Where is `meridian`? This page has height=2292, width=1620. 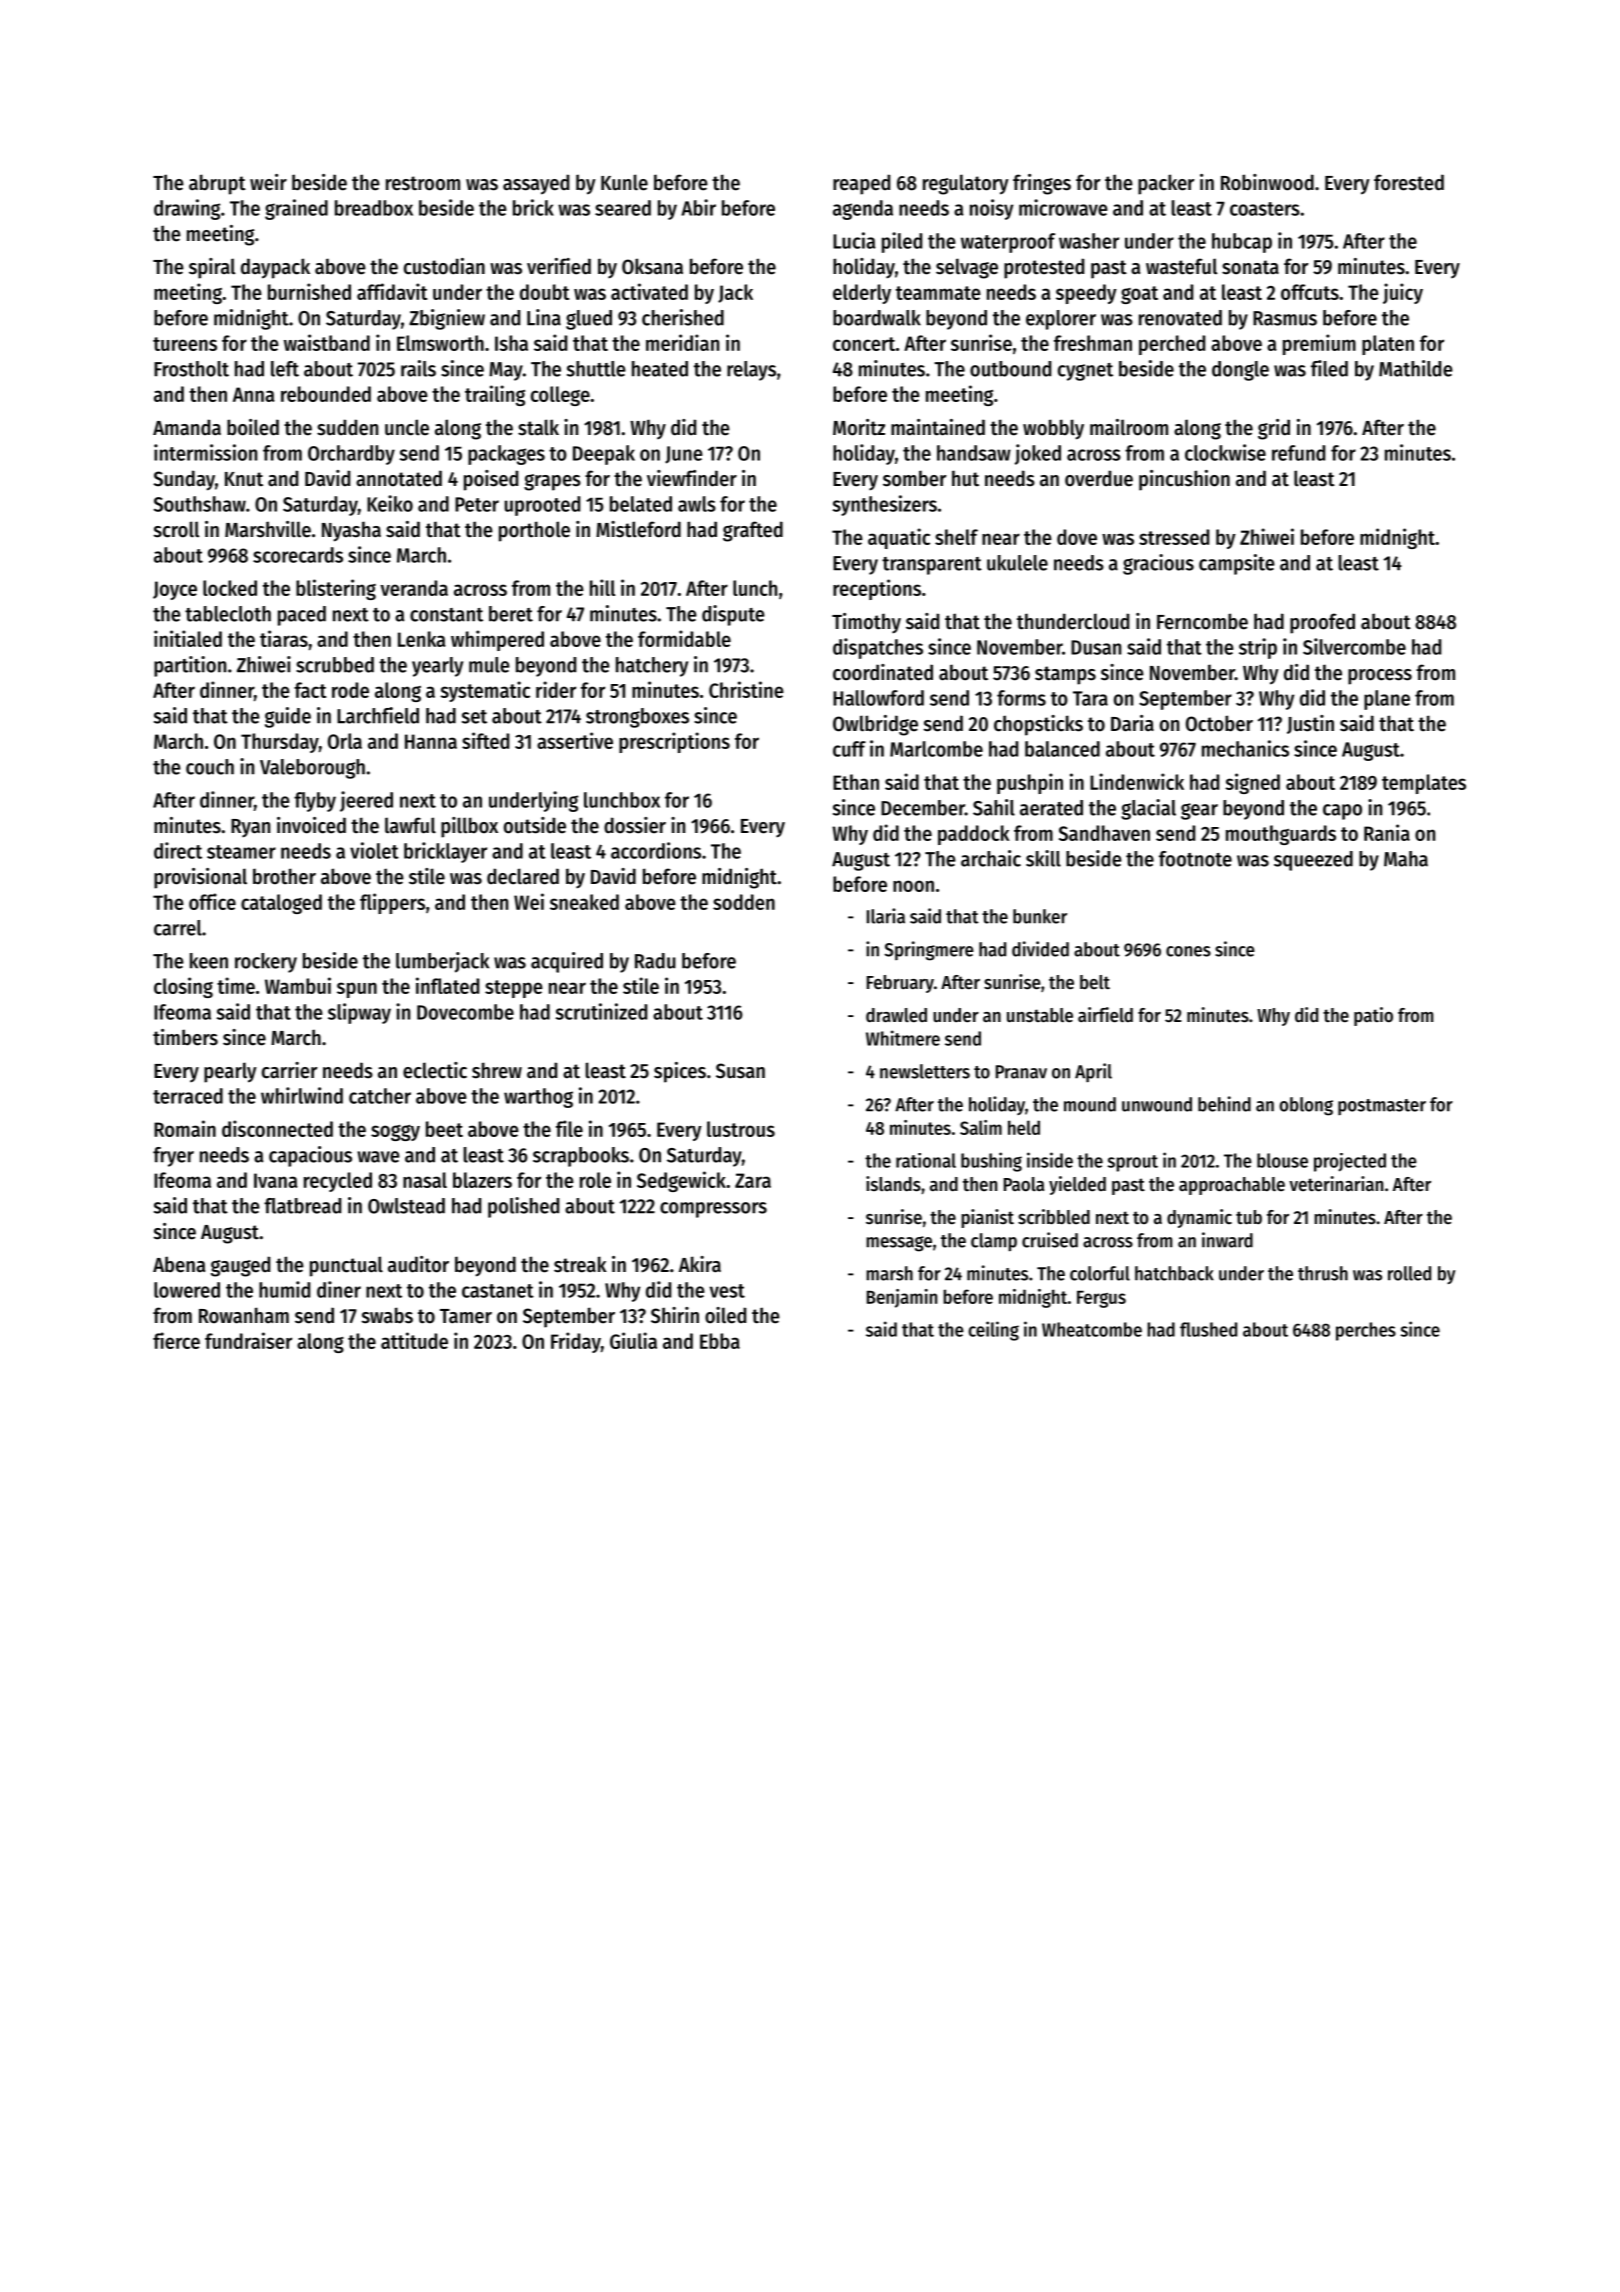 meridian is located at coordinates (682, 342).
